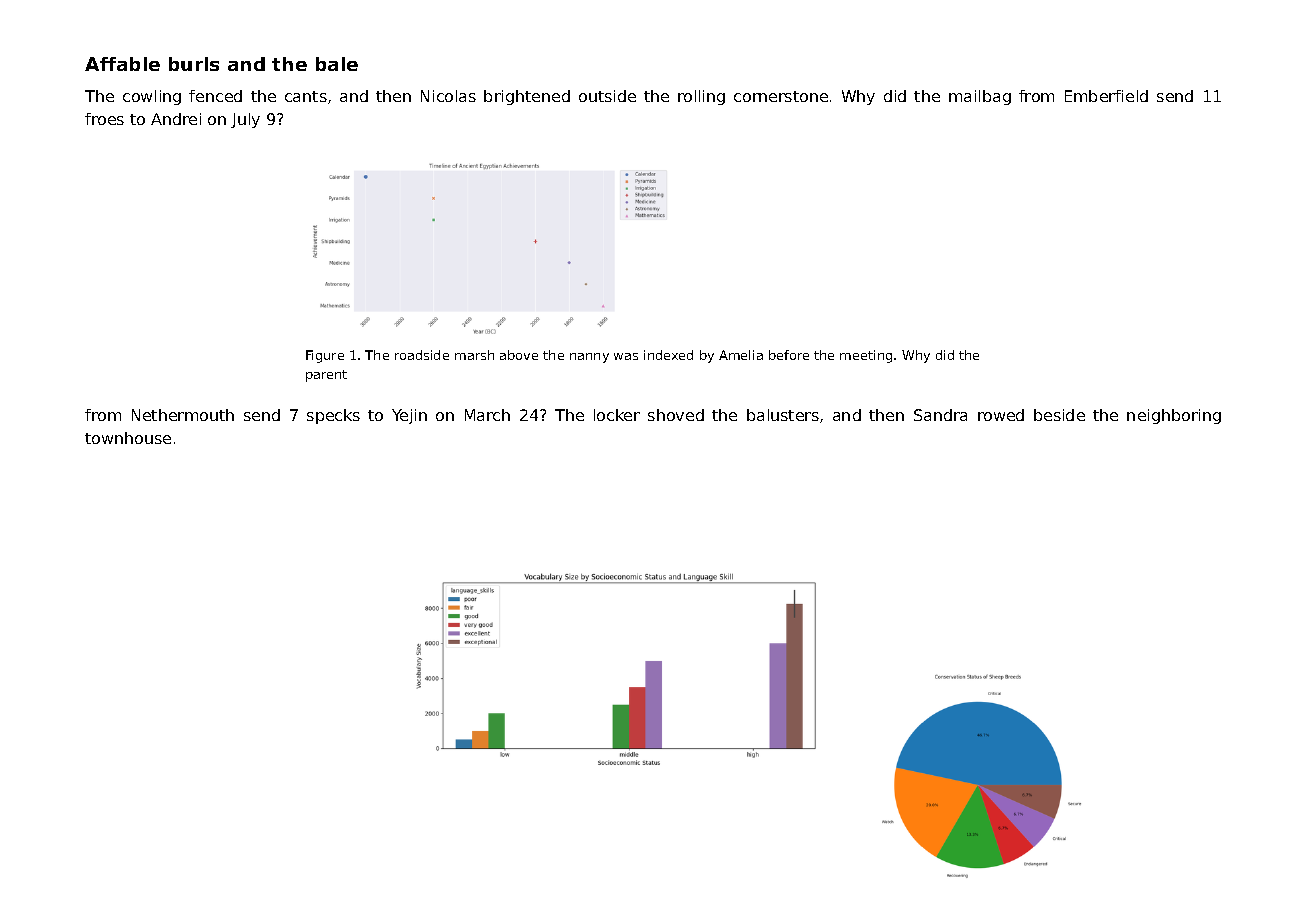 Image resolution: width=1308 pixels, height=924 pixels. What do you see at coordinates (1106, 96) in the page?
I see `Emberfield` at bounding box center [1106, 96].
